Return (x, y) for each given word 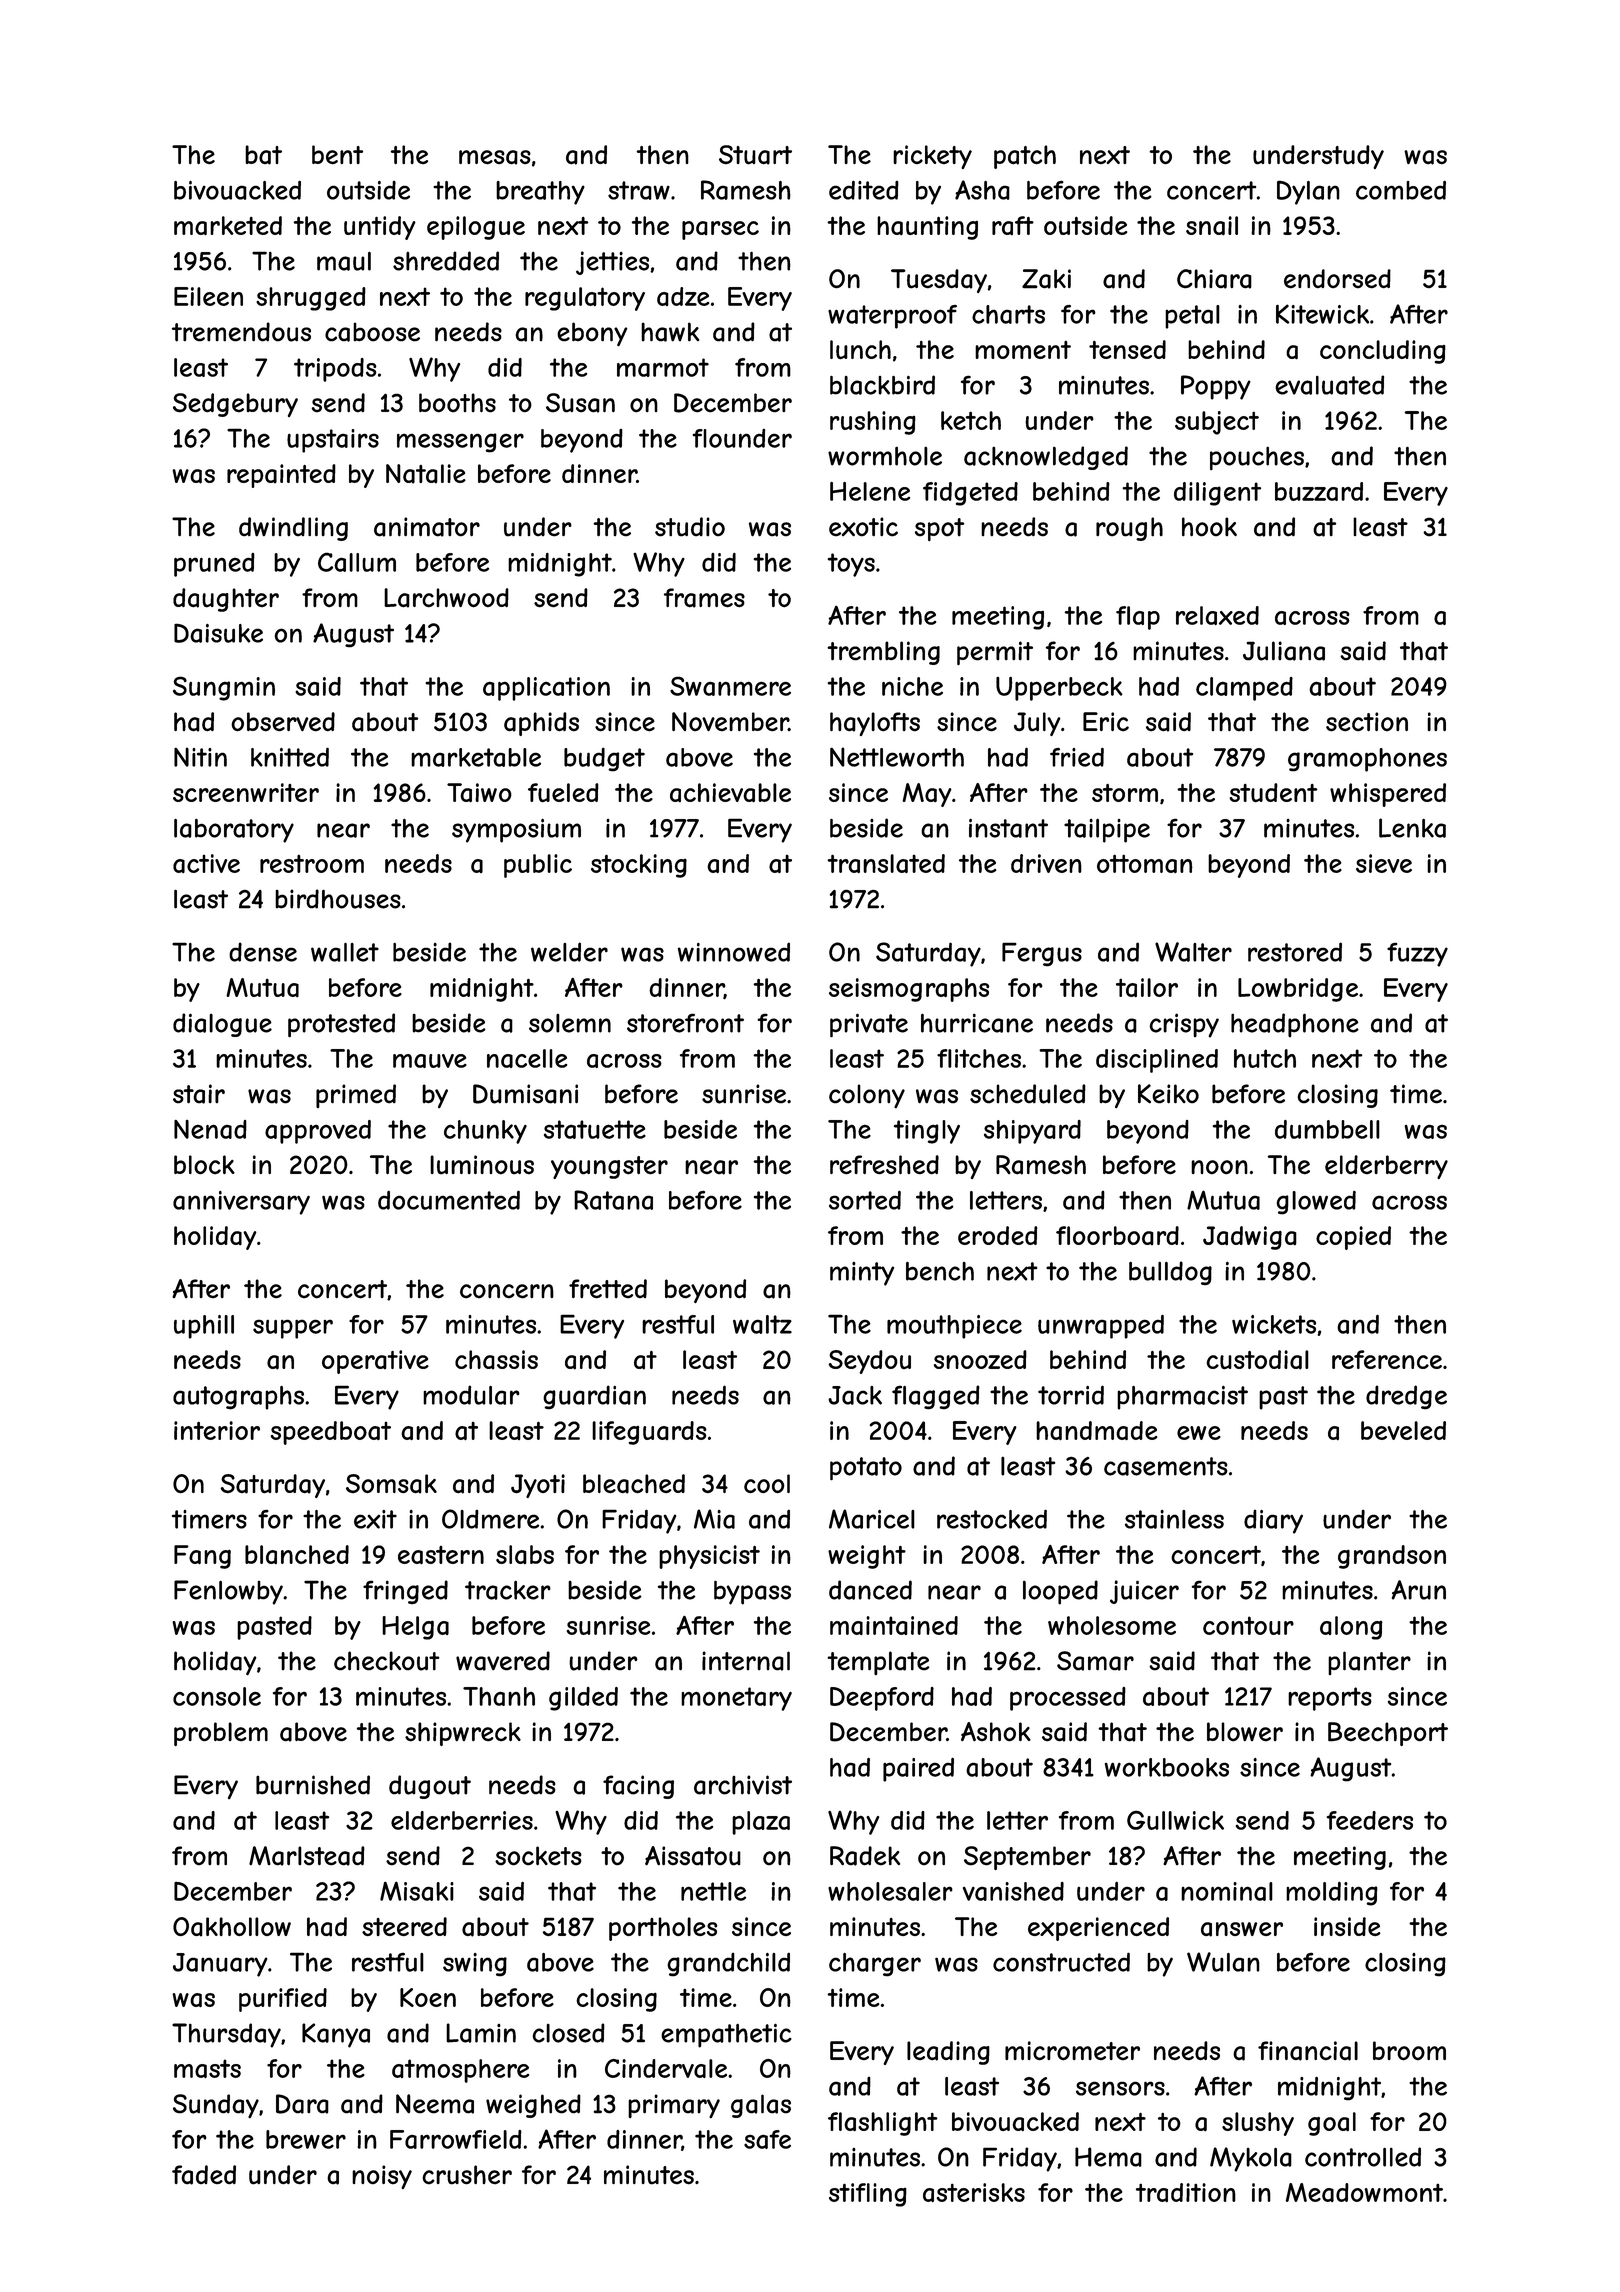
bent (337, 155)
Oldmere (490, 1519)
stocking (639, 866)
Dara (302, 2104)
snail (1212, 226)
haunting (927, 228)
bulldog (1170, 1273)
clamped (1244, 689)
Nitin (200, 757)
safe (767, 2139)
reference (1387, 1359)
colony (867, 1096)
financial (1308, 2051)
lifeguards (649, 1433)
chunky (485, 1132)
